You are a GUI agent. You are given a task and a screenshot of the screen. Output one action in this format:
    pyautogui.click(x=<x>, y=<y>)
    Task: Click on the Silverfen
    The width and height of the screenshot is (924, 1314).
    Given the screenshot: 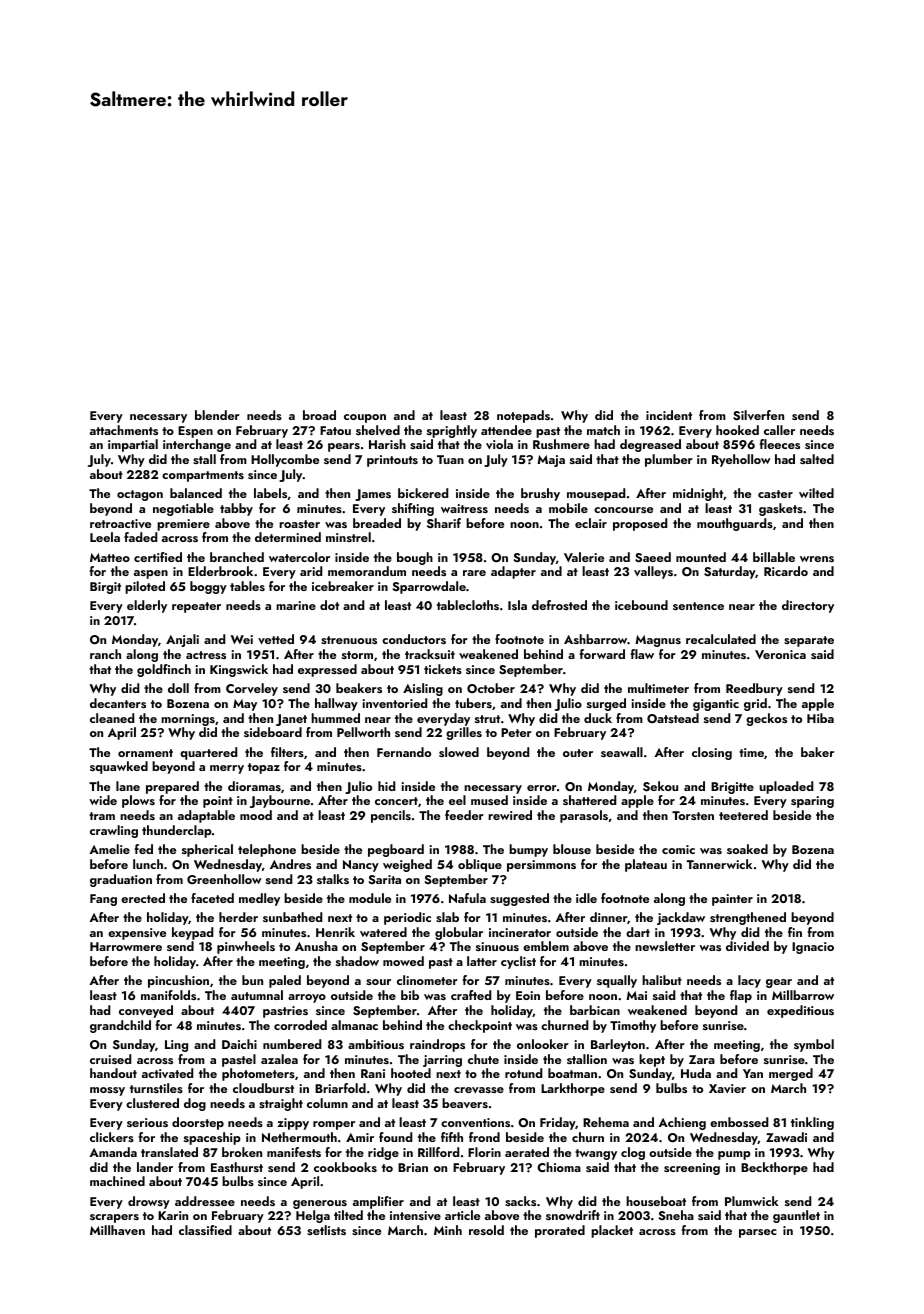 What is the action you would take?
    pyautogui.click(x=758, y=415)
